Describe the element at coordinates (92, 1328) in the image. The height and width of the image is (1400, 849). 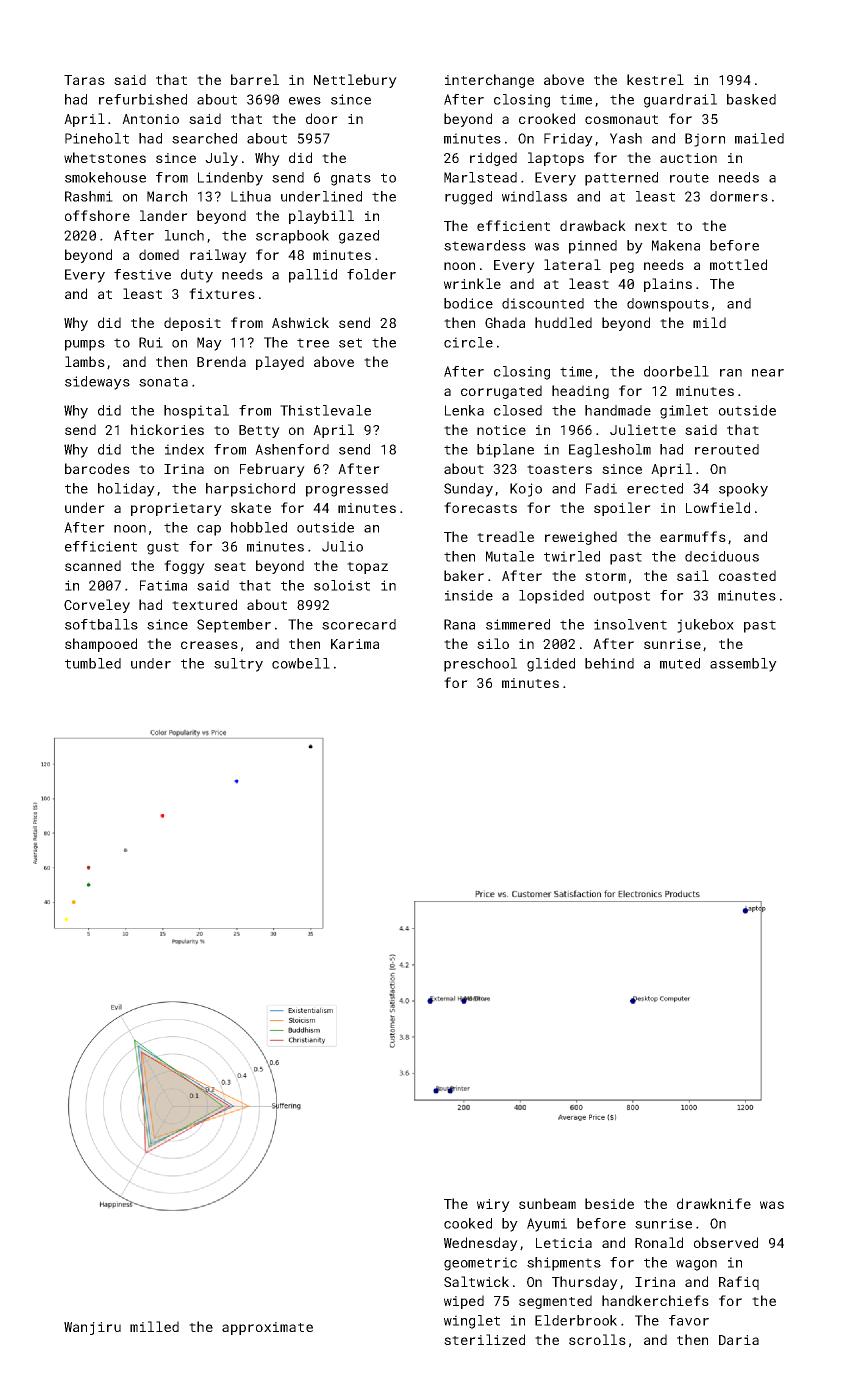
I see `Wanjiru` at that location.
